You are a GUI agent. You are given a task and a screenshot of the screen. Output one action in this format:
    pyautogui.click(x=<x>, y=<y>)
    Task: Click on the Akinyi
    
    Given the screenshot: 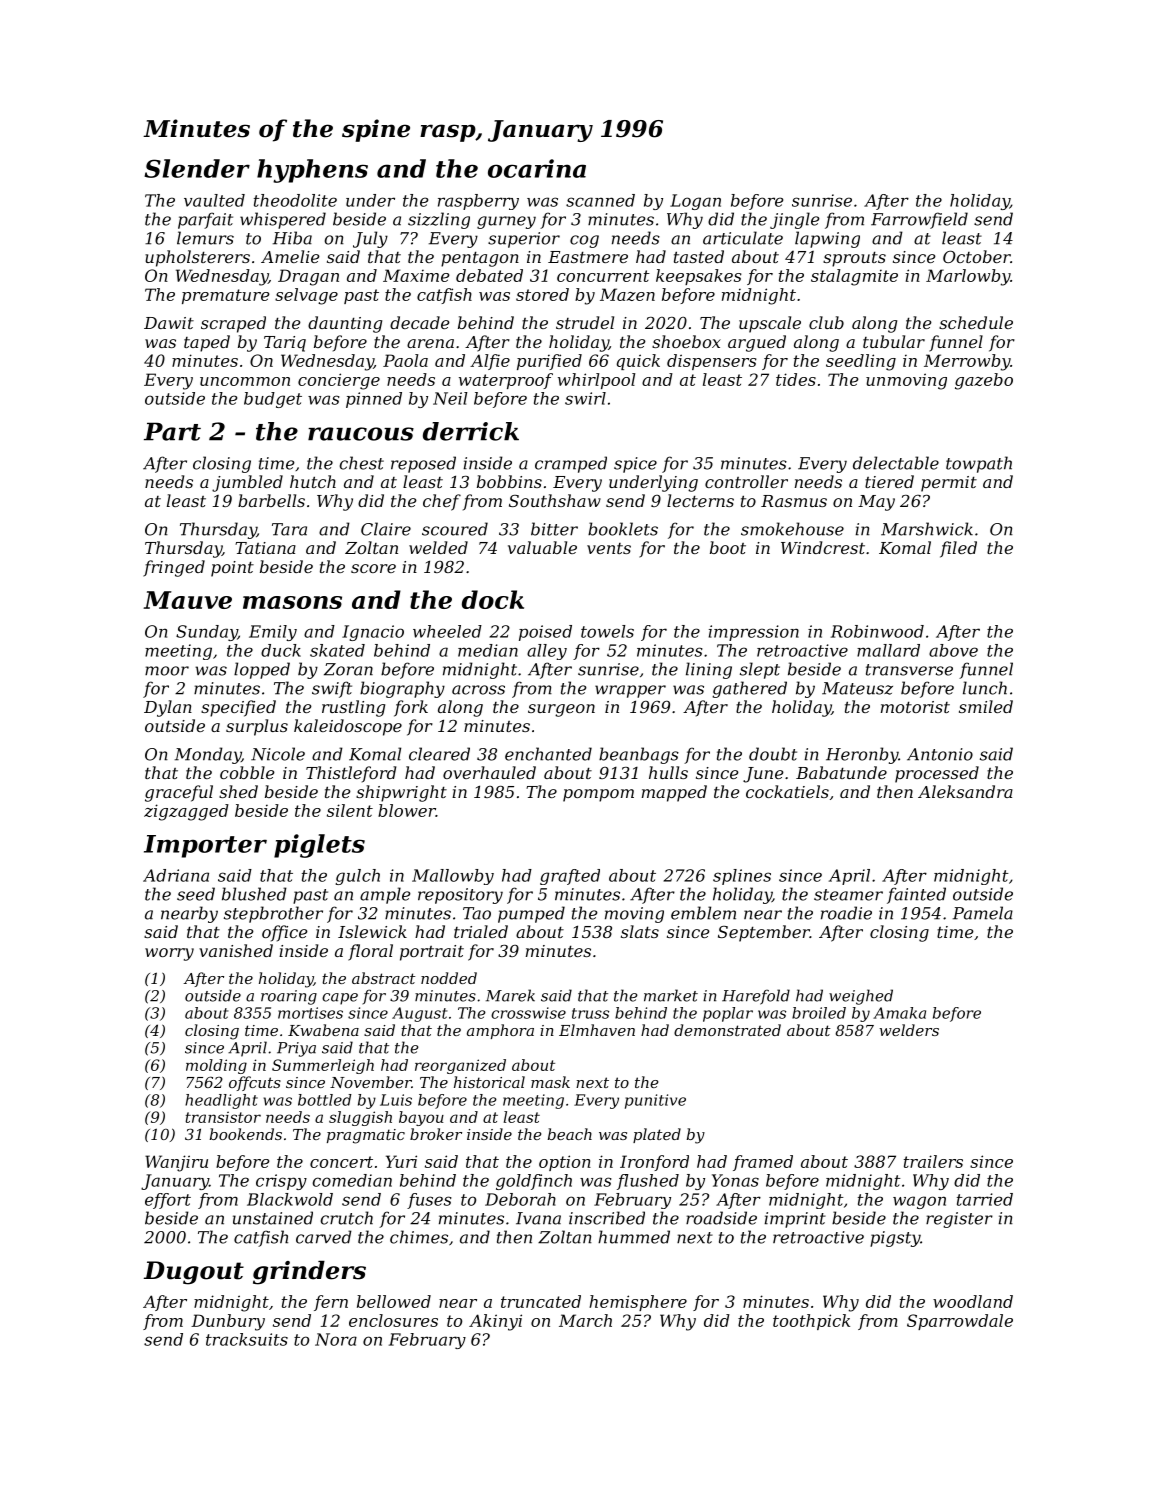 What is the action you would take?
    pyautogui.click(x=495, y=1322)
